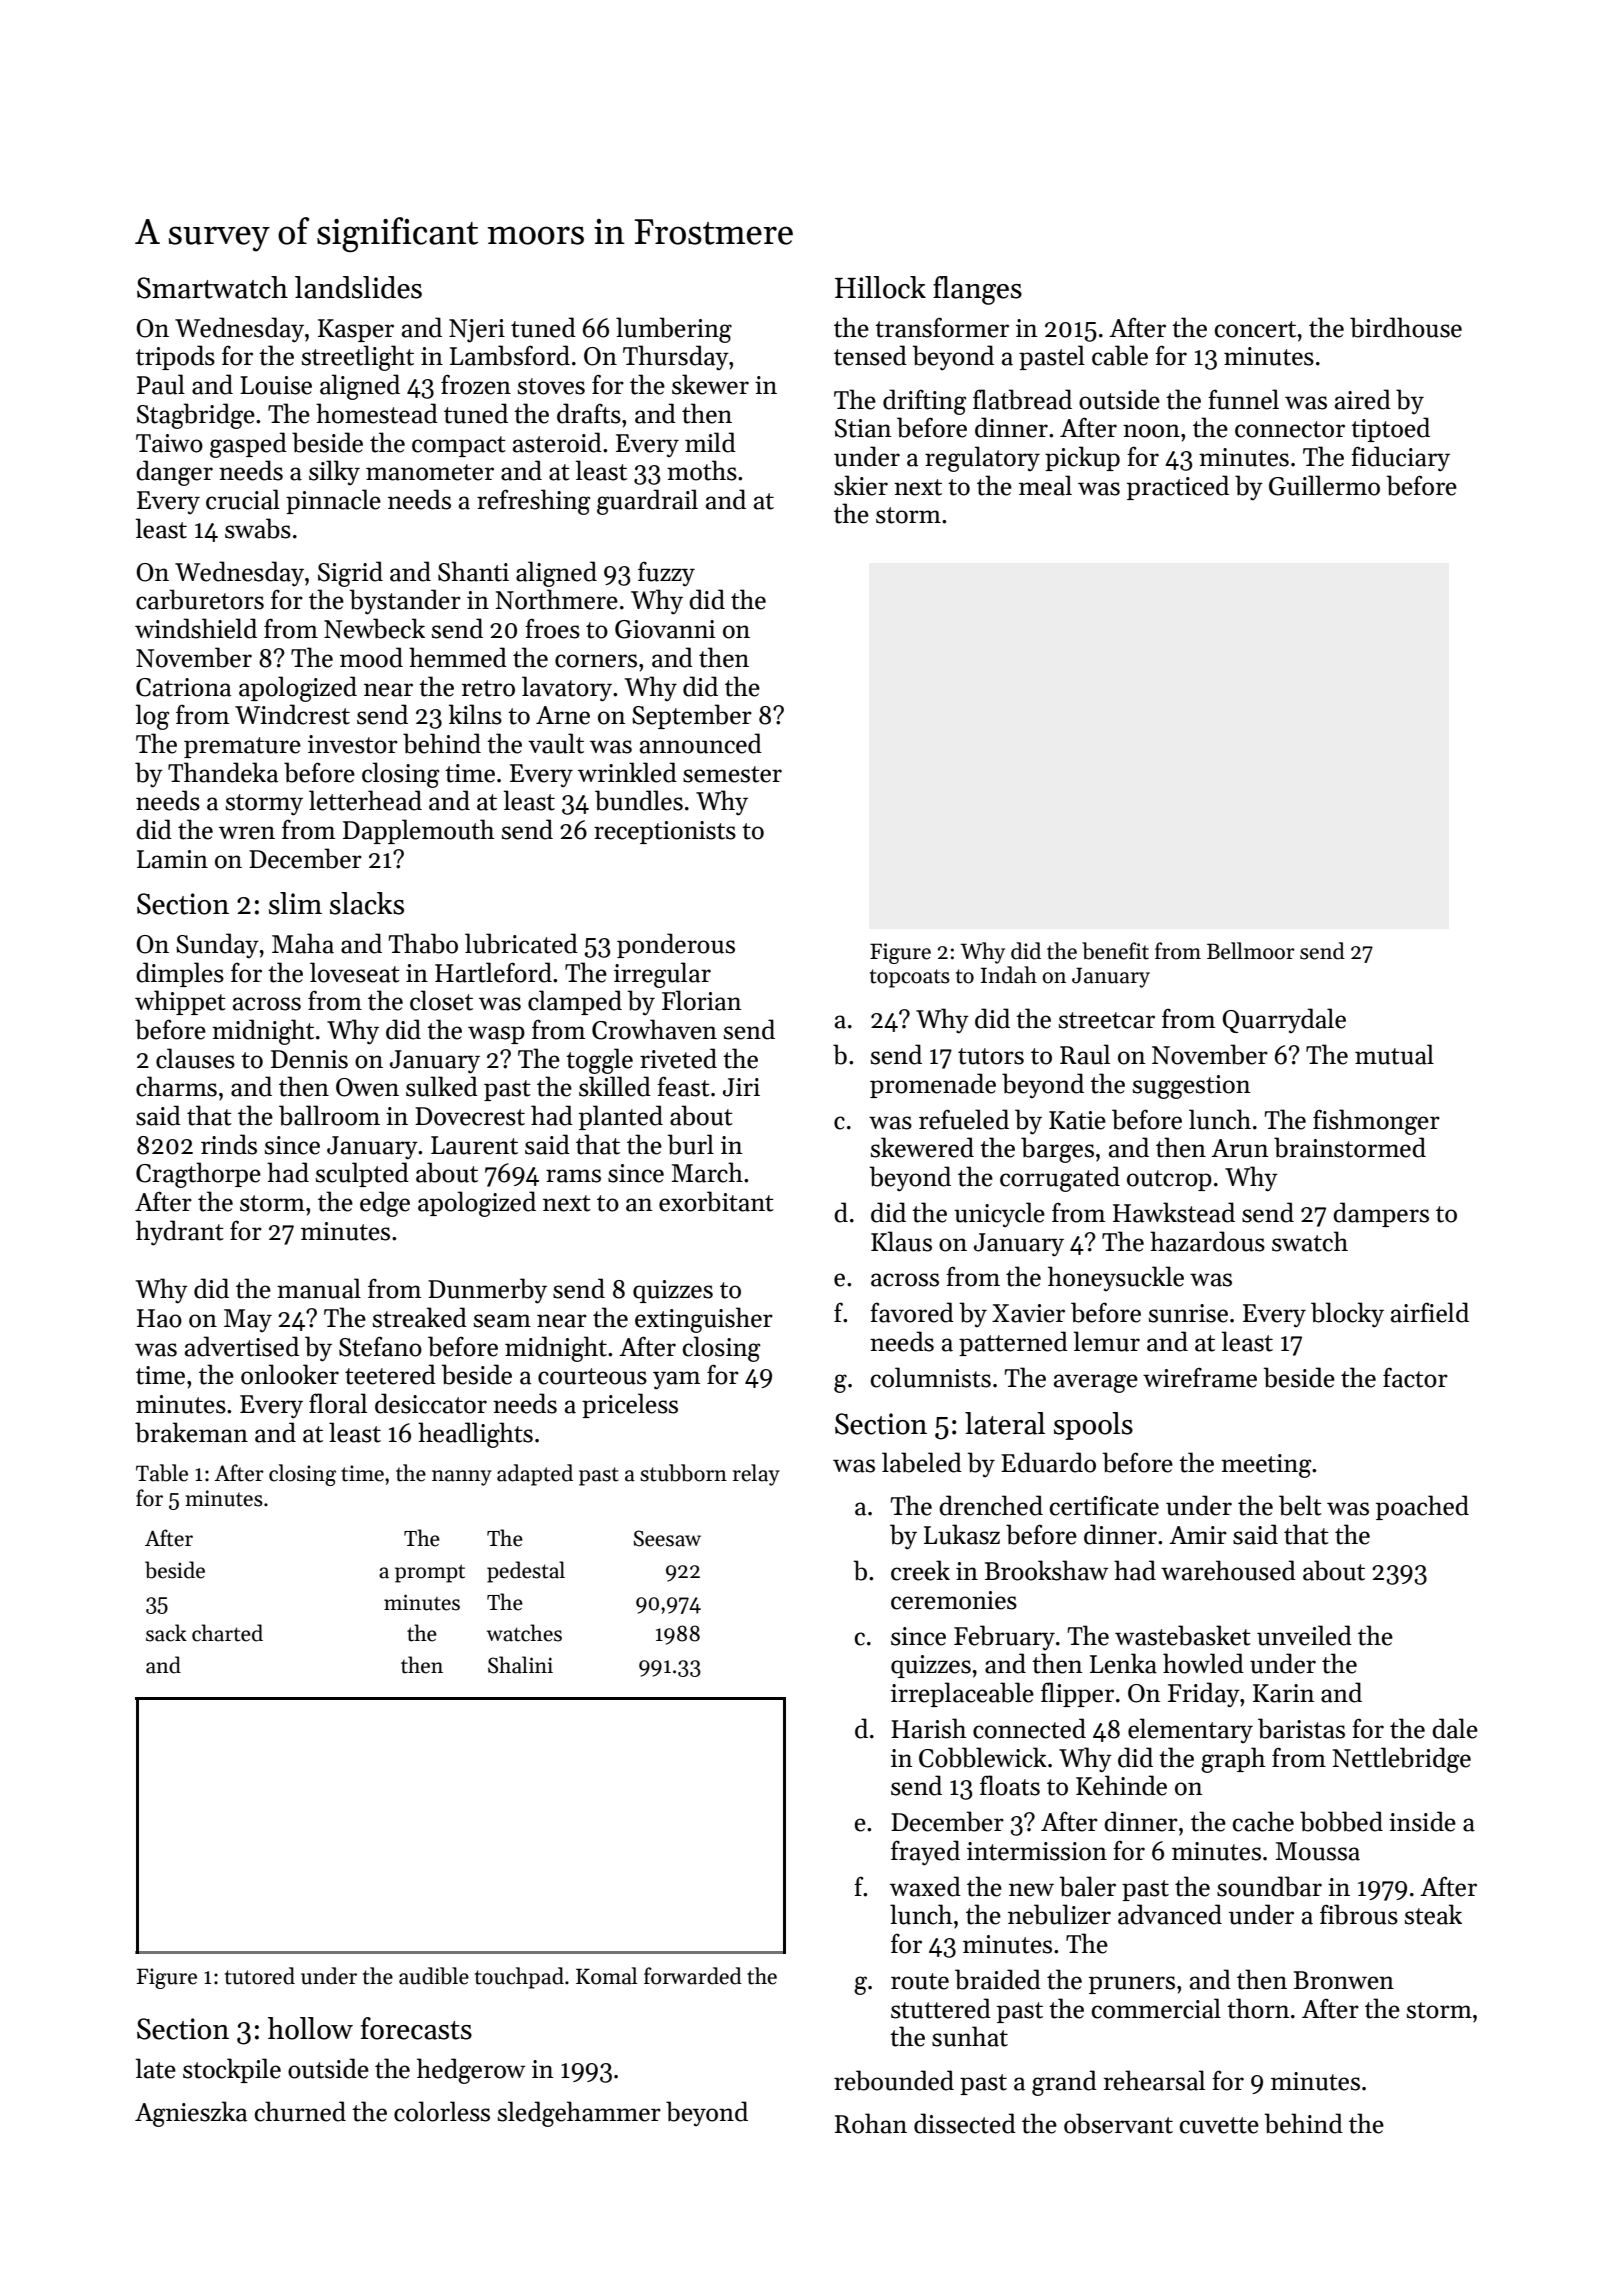 This screenshot has width=1620, height=2292. What do you see at coordinates (1174, 1212) in the screenshot?
I see `Hawkstead` at bounding box center [1174, 1212].
